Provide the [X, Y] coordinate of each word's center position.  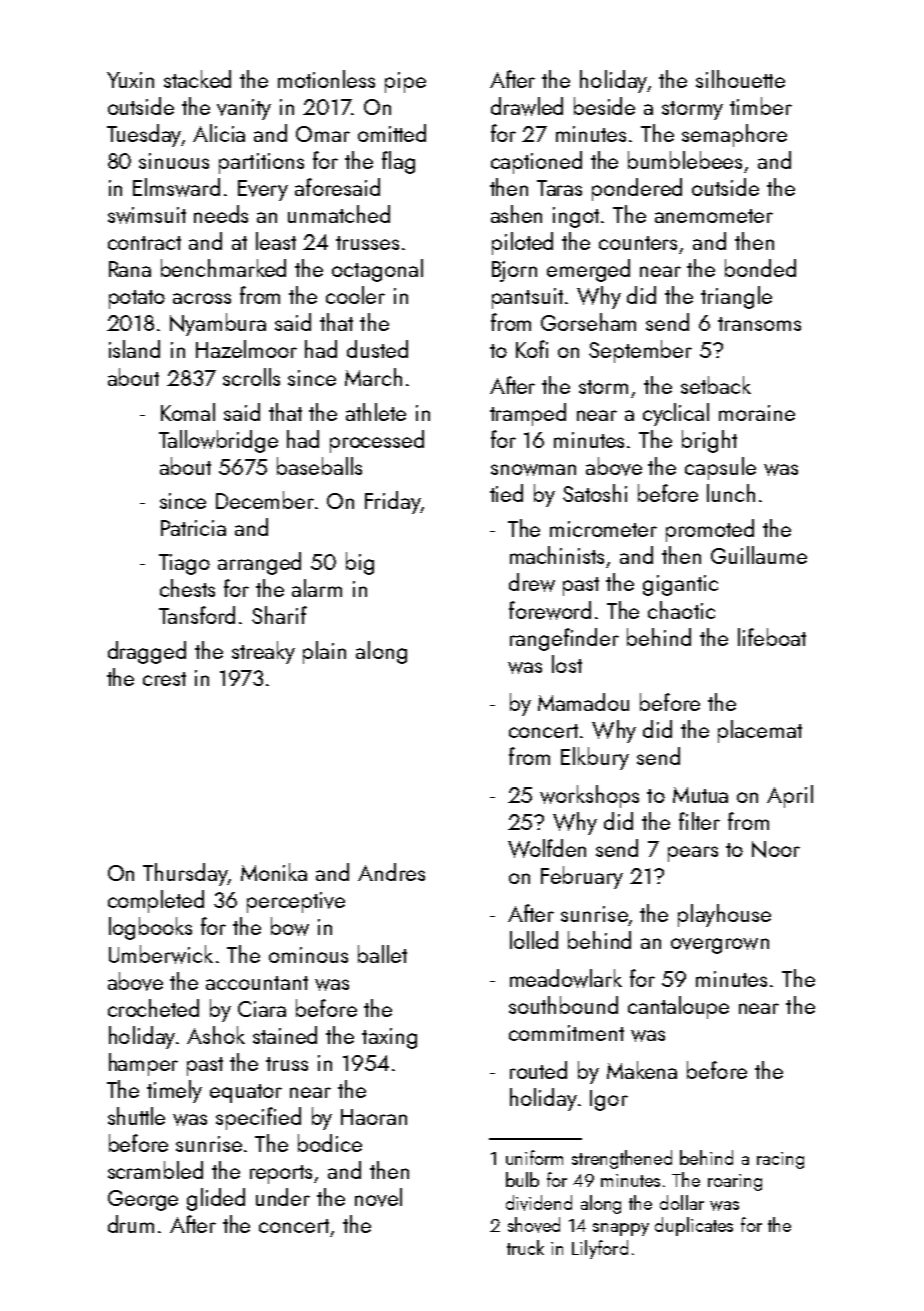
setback [716, 385]
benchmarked [223, 268]
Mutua [700, 795]
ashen [516, 214]
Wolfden [547, 848]
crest [164, 679]
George [143, 1200]
